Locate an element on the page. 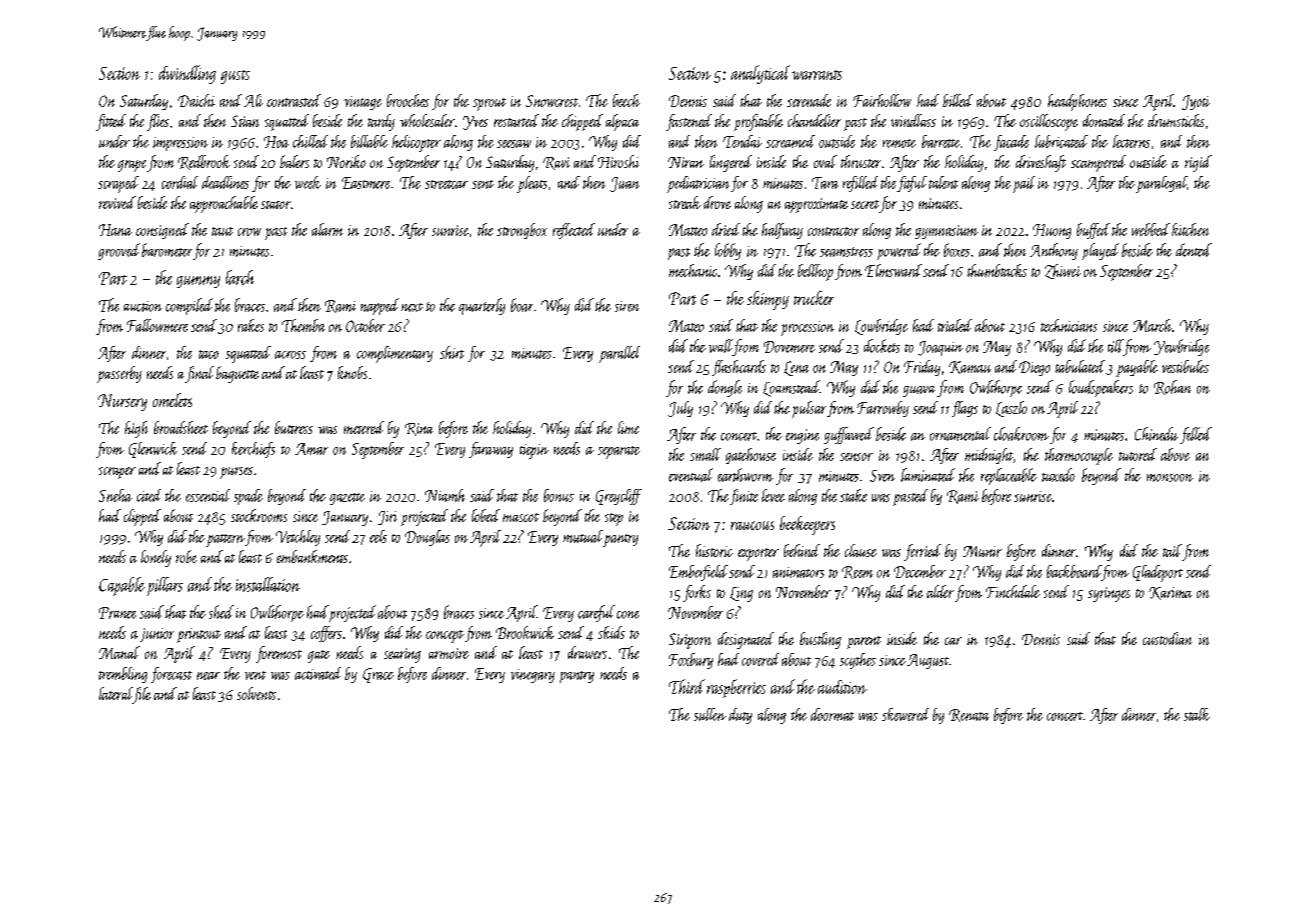  donated is located at coordinates (1104, 120).
